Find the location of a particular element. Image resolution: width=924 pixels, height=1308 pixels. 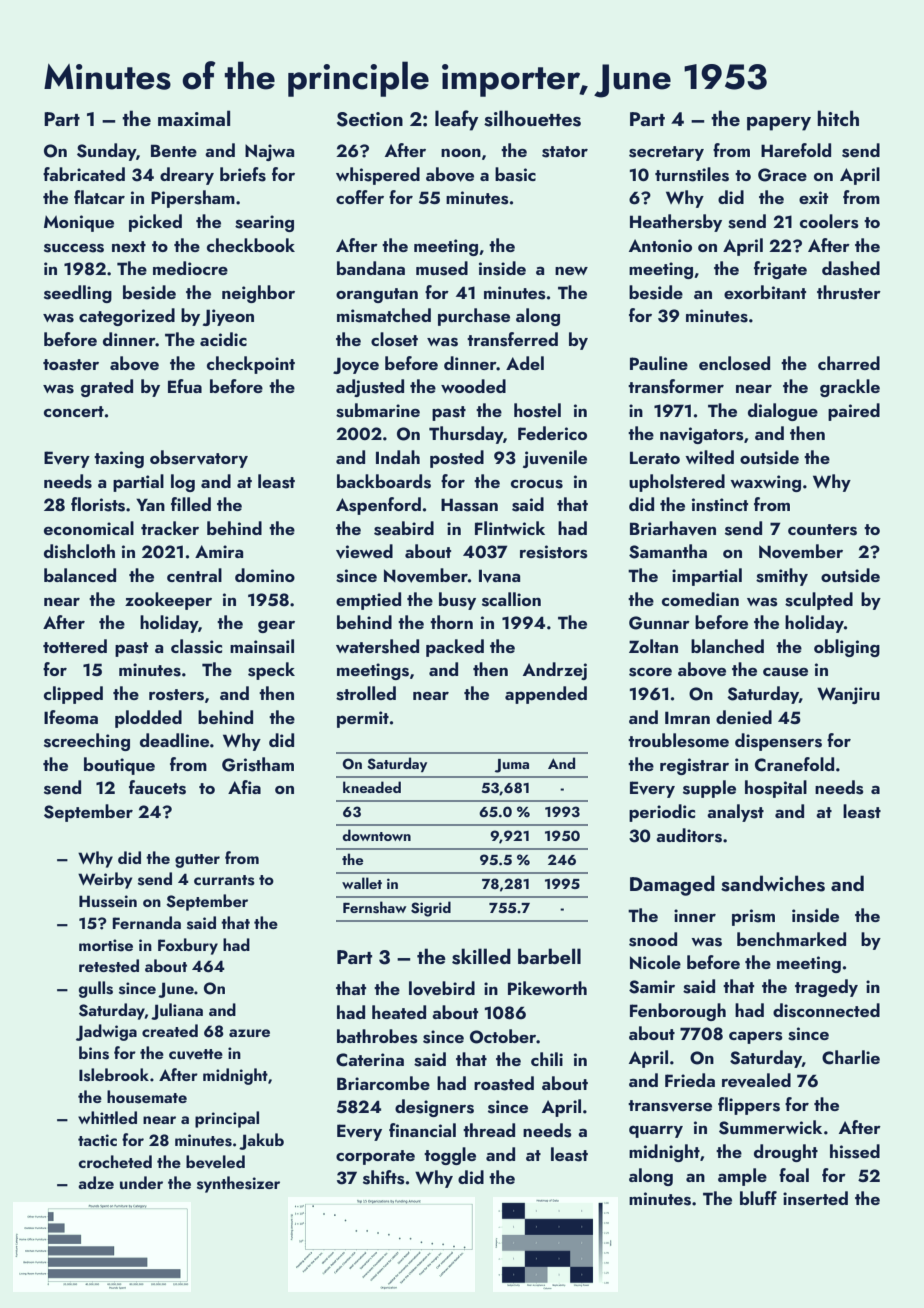

quarry is located at coordinates (656, 1131).
